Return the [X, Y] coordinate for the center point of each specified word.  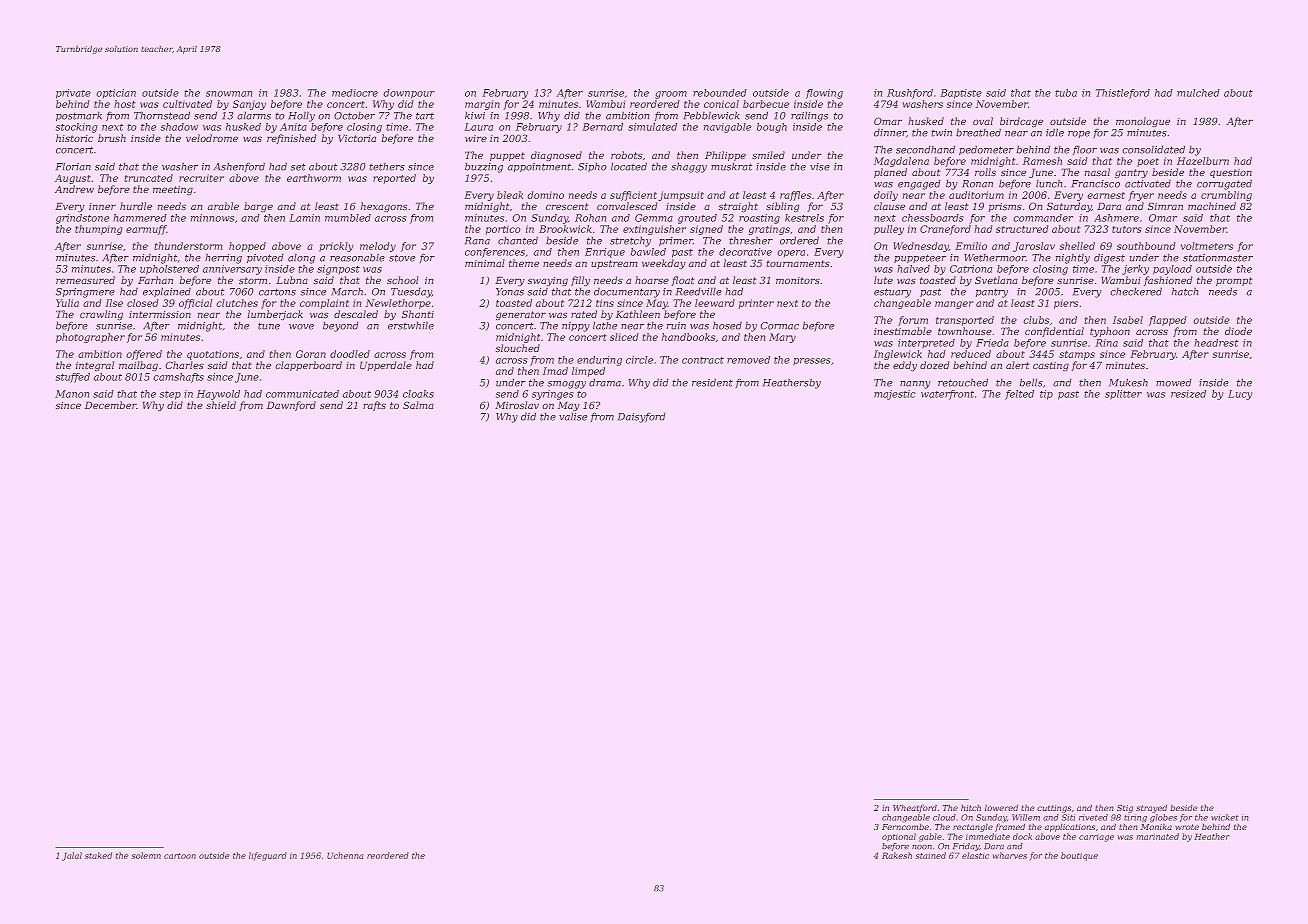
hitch [971, 807]
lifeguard [268, 856]
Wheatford [915, 808]
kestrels [804, 218]
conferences [495, 253]
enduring [599, 361]
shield [221, 405]
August [73, 179]
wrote [1187, 827]
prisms [1005, 207]
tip [1046, 395]
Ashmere [1116, 218]
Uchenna [345, 855]
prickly [336, 247]
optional [899, 837]
